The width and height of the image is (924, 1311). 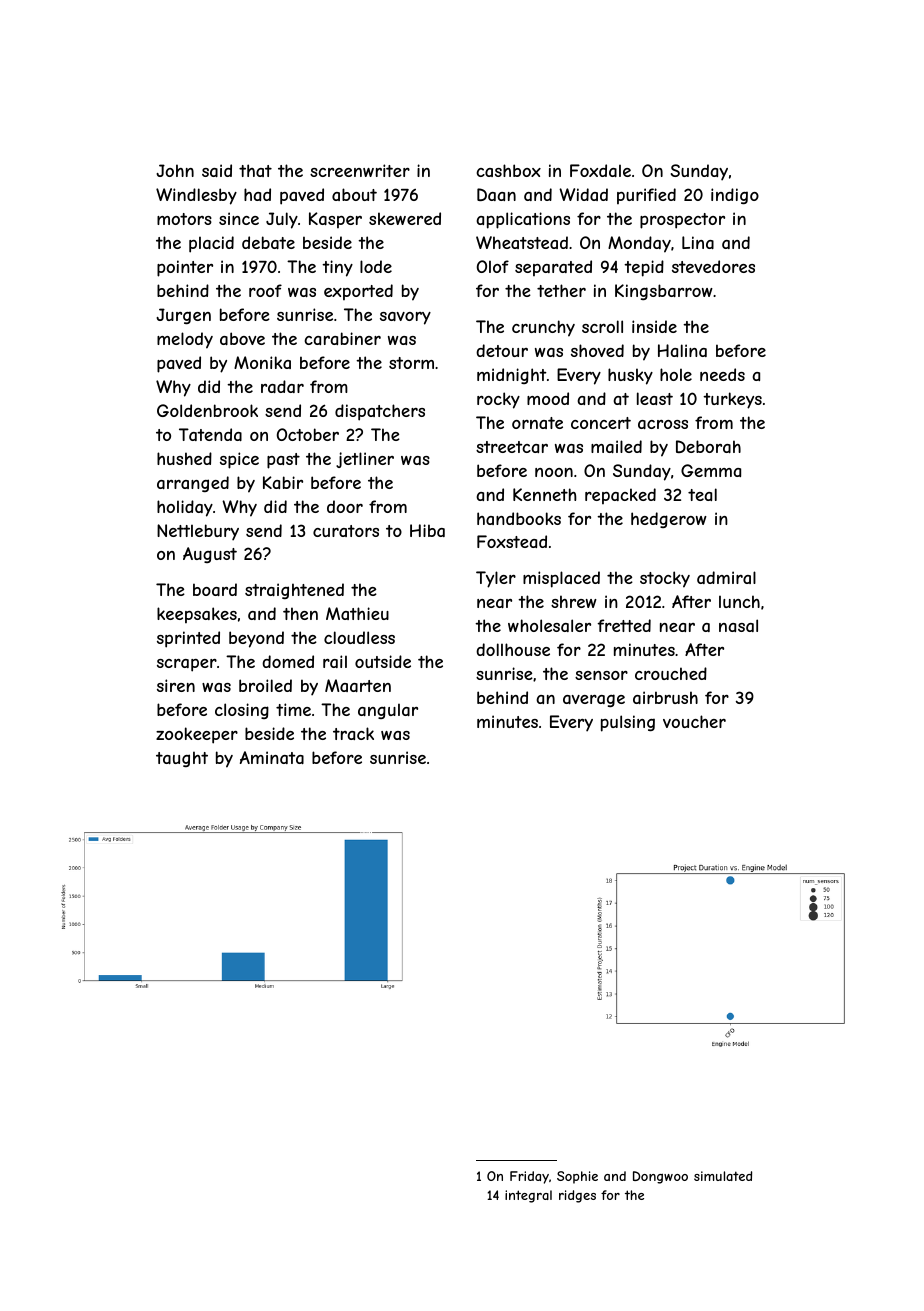 I want to click on integral, so click(x=528, y=1196).
